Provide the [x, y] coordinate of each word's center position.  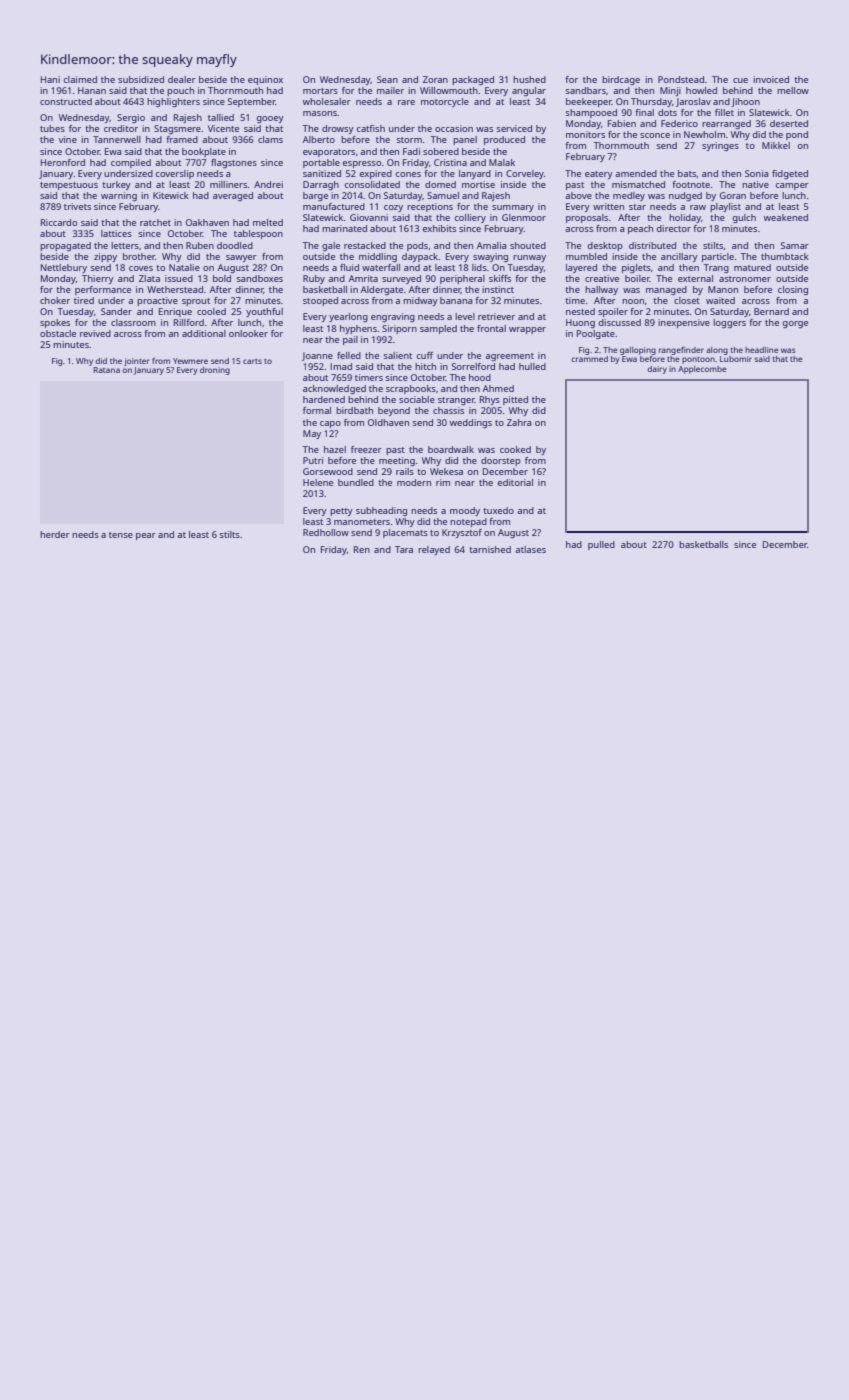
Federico [679, 123]
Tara [404, 549]
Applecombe [702, 370]
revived [95, 333]
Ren [362, 549]
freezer [366, 449]
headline [762, 350]
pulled [601, 545]
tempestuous [69, 186]
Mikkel [776, 145]
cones [408, 174]
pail [350, 340]
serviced [514, 128]
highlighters [173, 102]
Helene [318, 482]
